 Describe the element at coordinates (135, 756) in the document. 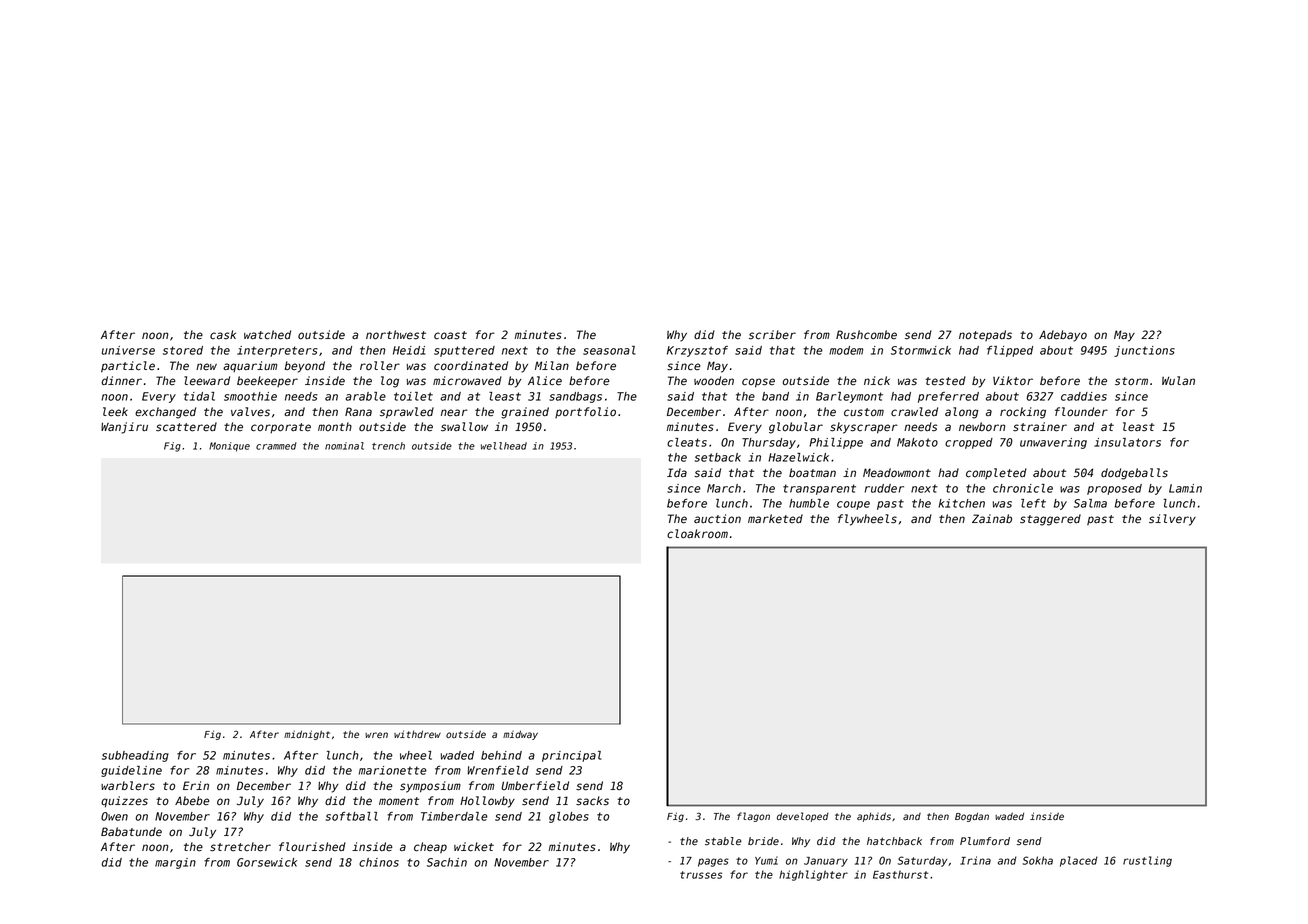

I see `subheading` at that location.
